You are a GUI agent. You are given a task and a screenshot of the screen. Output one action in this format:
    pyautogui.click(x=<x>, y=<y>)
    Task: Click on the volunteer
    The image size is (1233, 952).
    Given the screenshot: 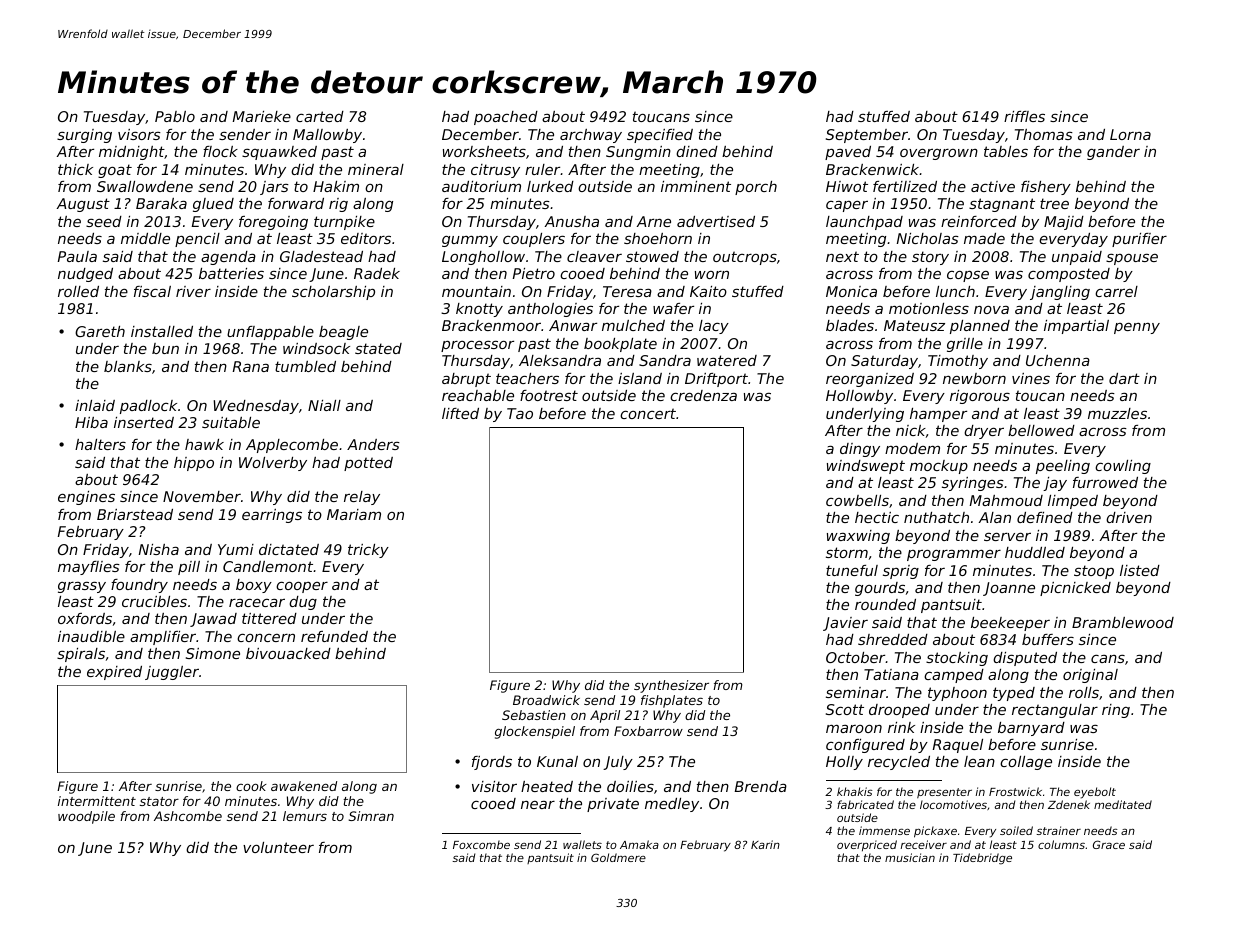 What is the action you would take?
    pyautogui.click(x=278, y=847)
